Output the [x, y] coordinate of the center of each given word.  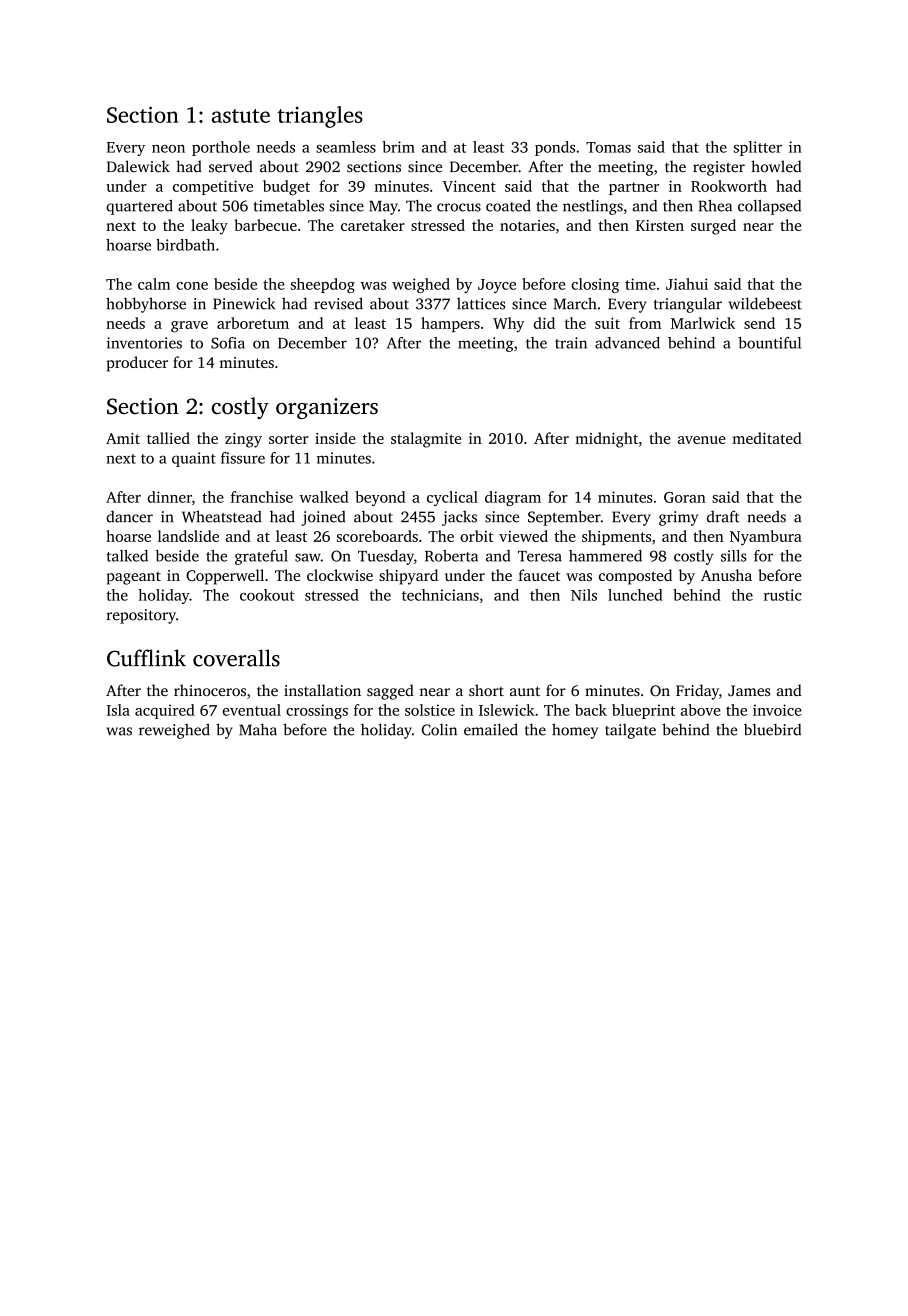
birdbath [185, 245]
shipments [616, 537]
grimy [678, 518]
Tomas [608, 147]
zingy [243, 440]
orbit [476, 536]
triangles [320, 117]
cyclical [452, 498]
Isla [118, 710]
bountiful [769, 343]
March [575, 303]
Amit [123, 438]
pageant [133, 578]
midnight [606, 440]
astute [241, 116]
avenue [702, 440]
